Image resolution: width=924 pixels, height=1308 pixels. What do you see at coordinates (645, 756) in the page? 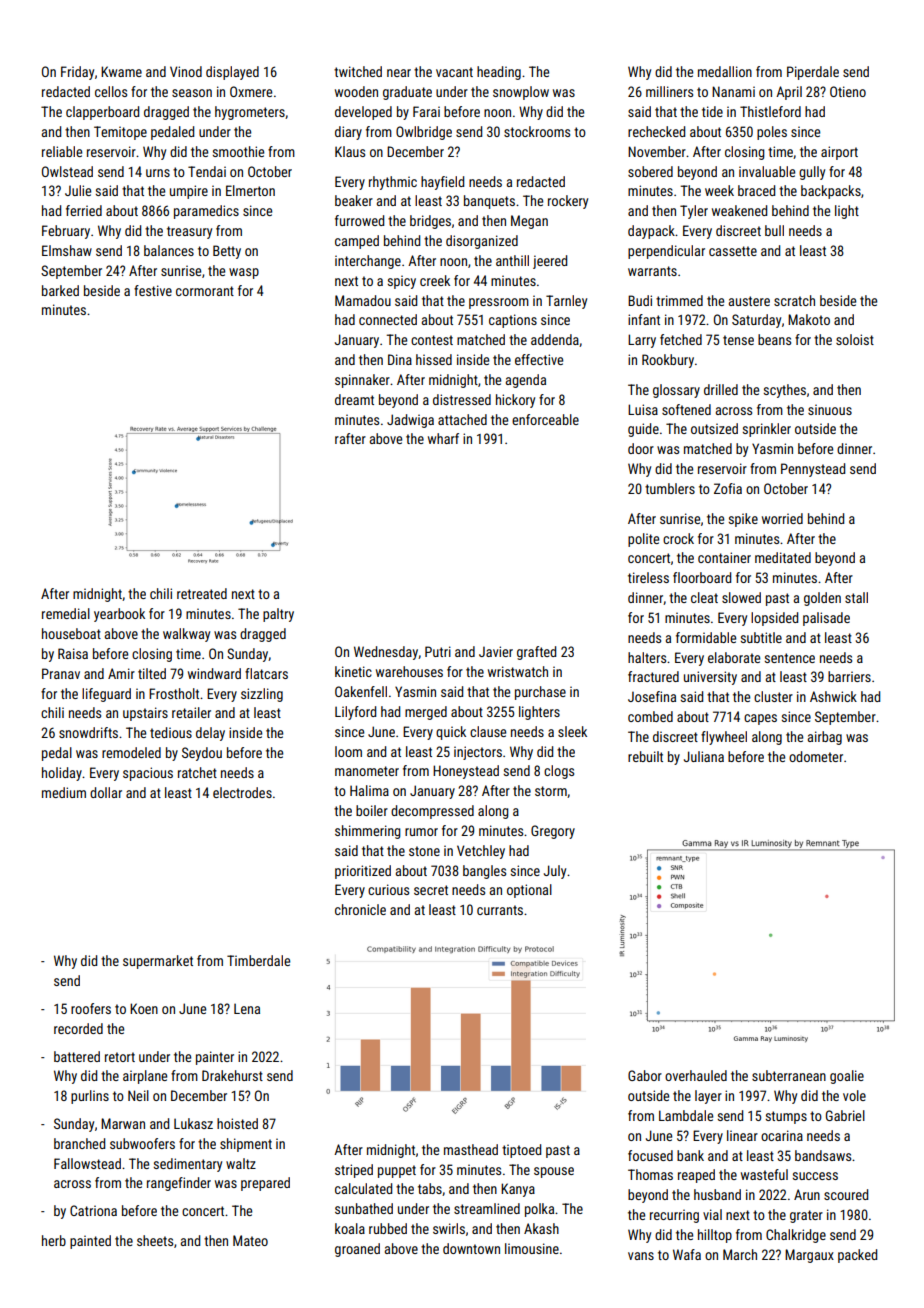
I see `rebuilt` at bounding box center [645, 756].
